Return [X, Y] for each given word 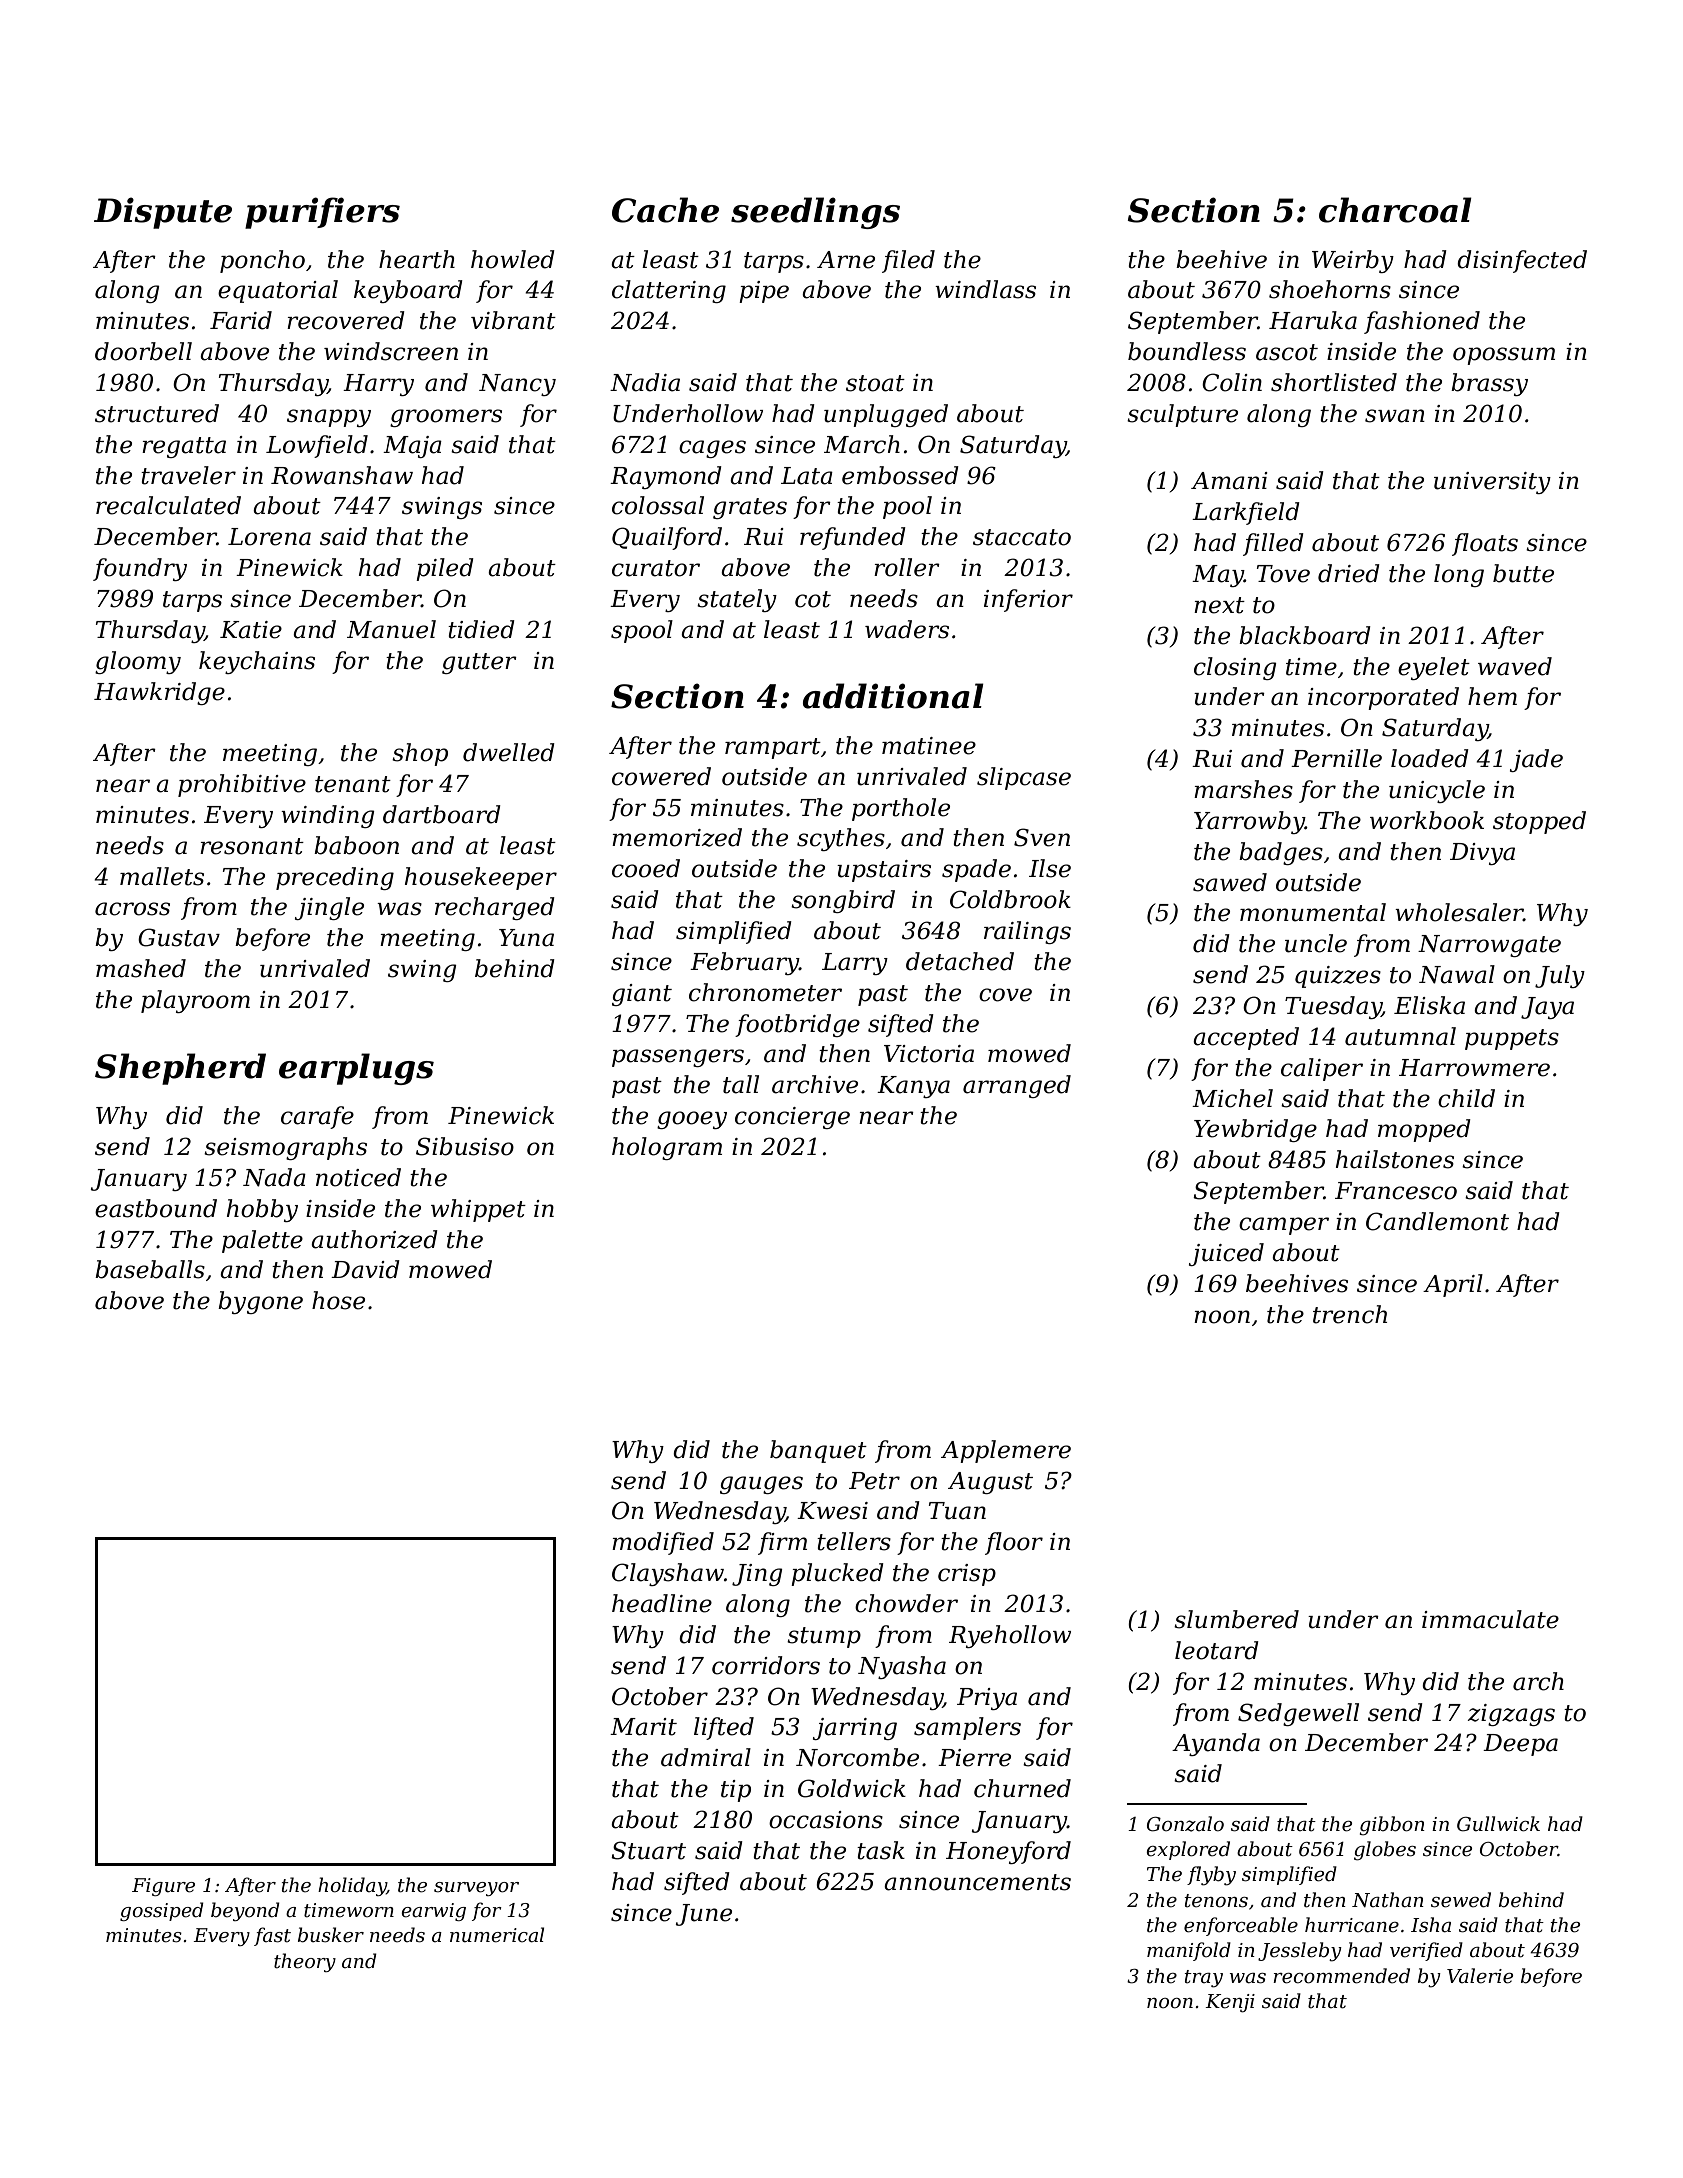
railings [1027, 932]
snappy [329, 418]
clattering [669, 291]
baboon [356, 845]
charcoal [1395, 210]
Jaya [1547, 1008]
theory [305, 1962]
